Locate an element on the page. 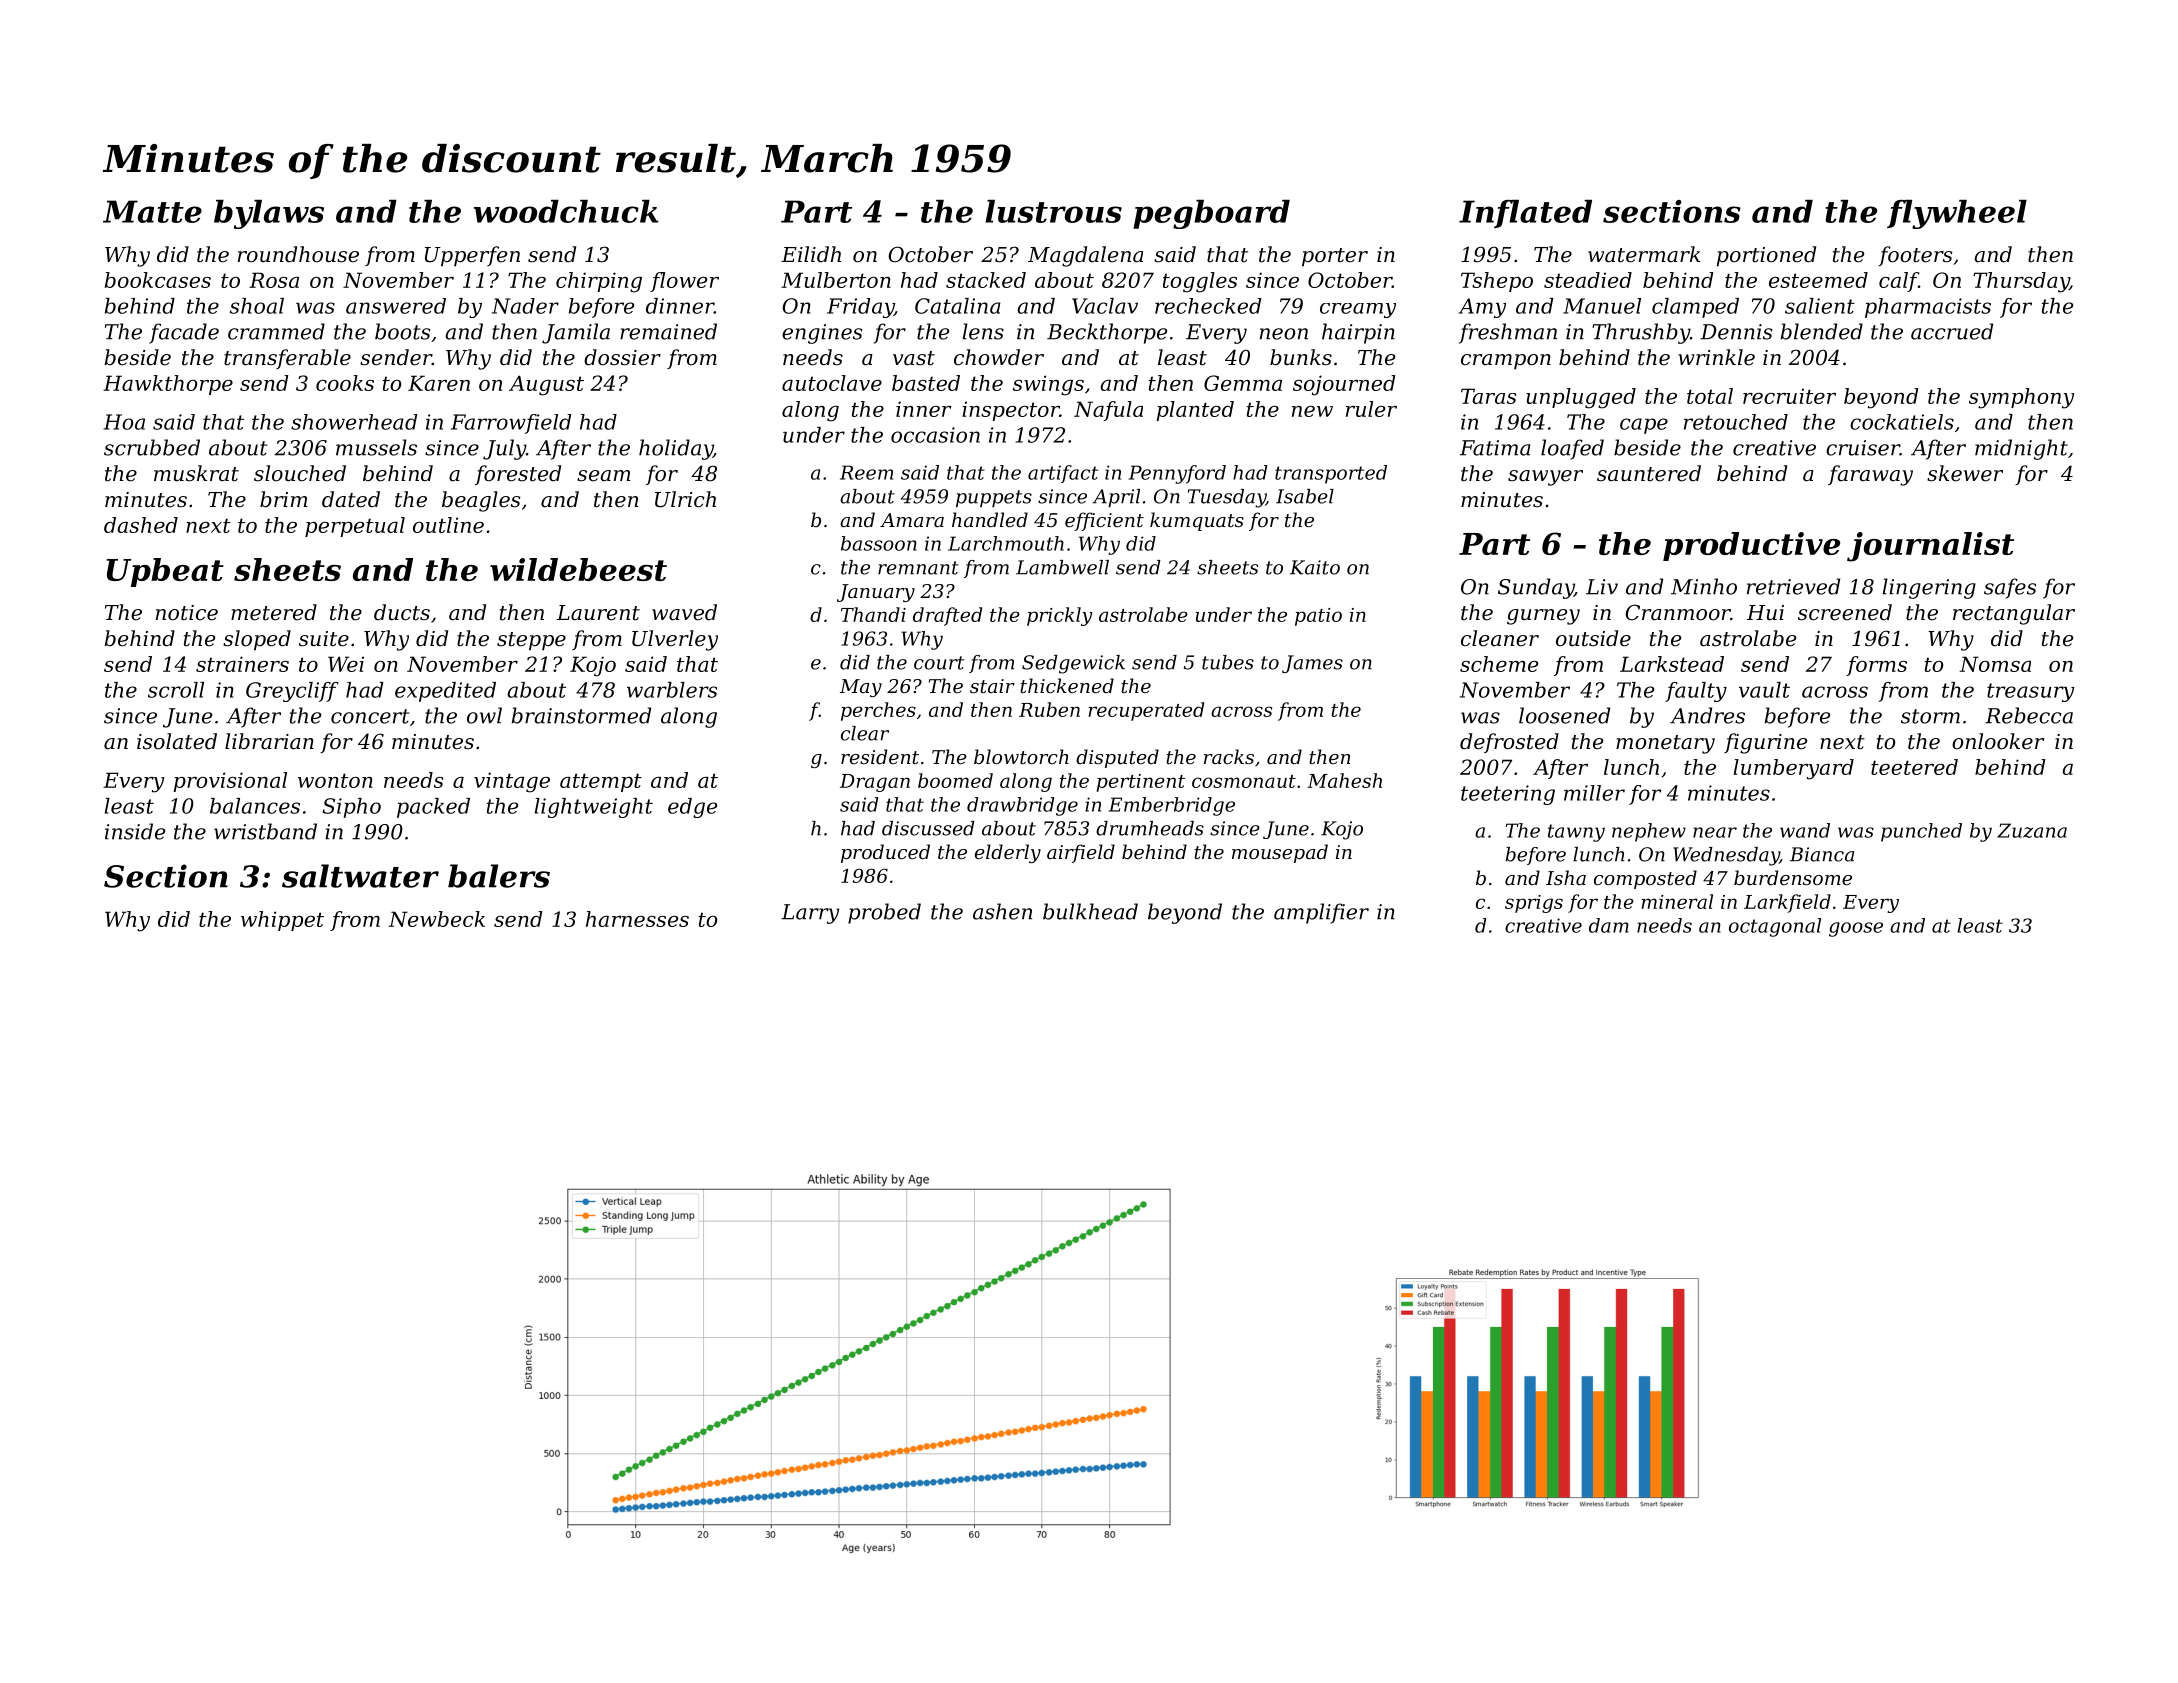 The height and width of the image is (1683, 2178). mussels is located at coordinates (376, 447).
